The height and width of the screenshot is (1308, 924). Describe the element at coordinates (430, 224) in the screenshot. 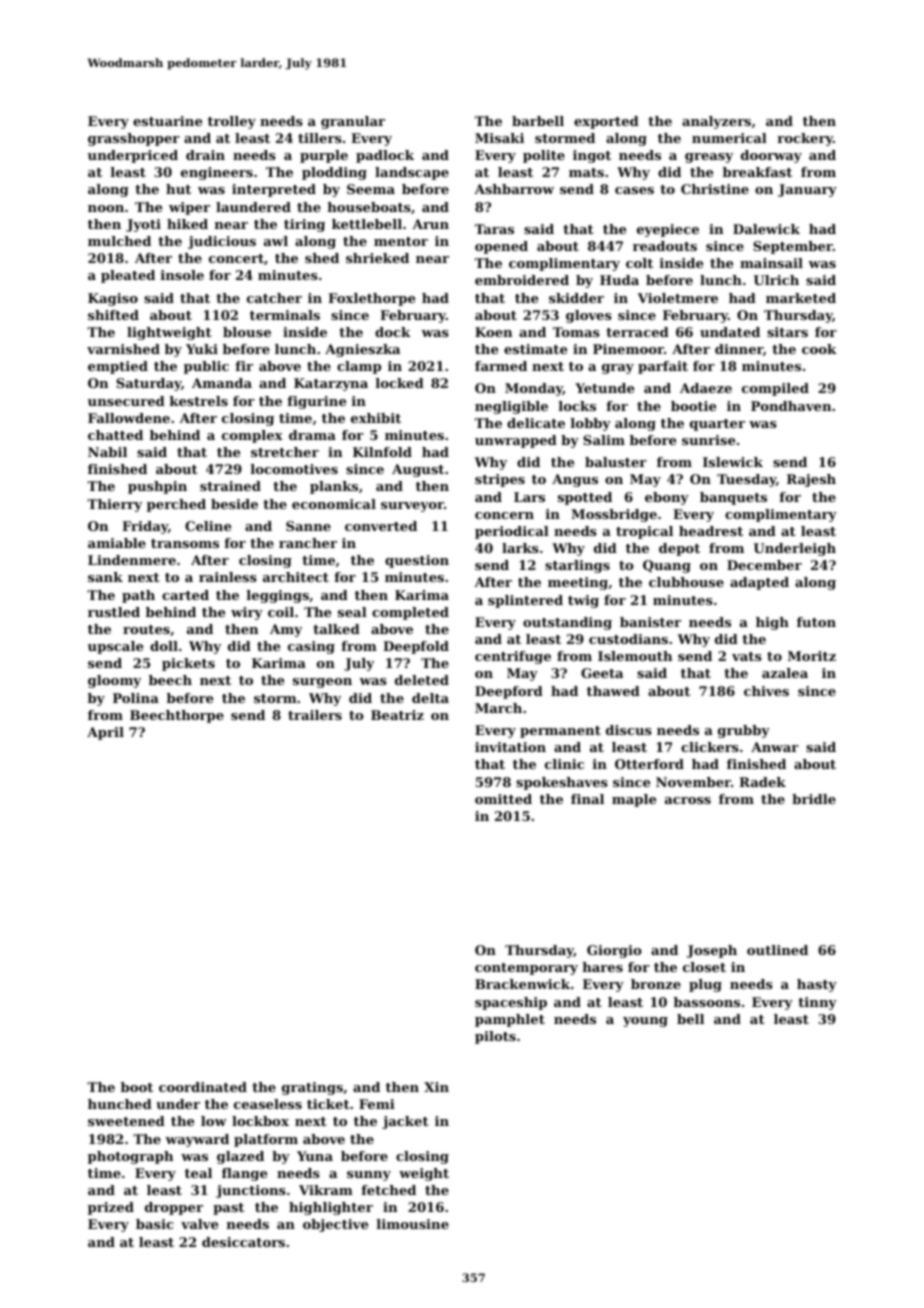

I see `Arun` at that location.
